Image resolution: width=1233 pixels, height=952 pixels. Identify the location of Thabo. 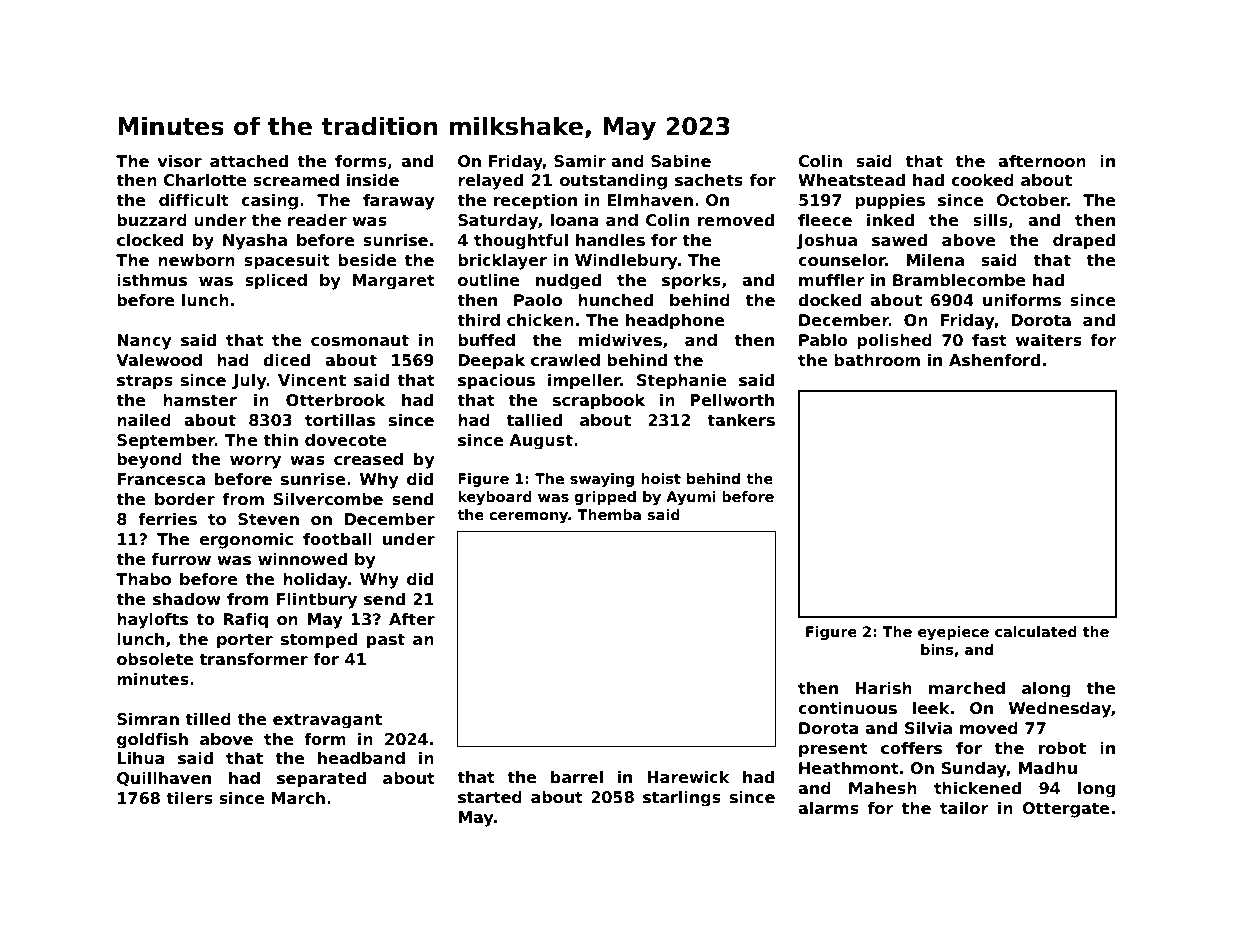
(143, 579).
